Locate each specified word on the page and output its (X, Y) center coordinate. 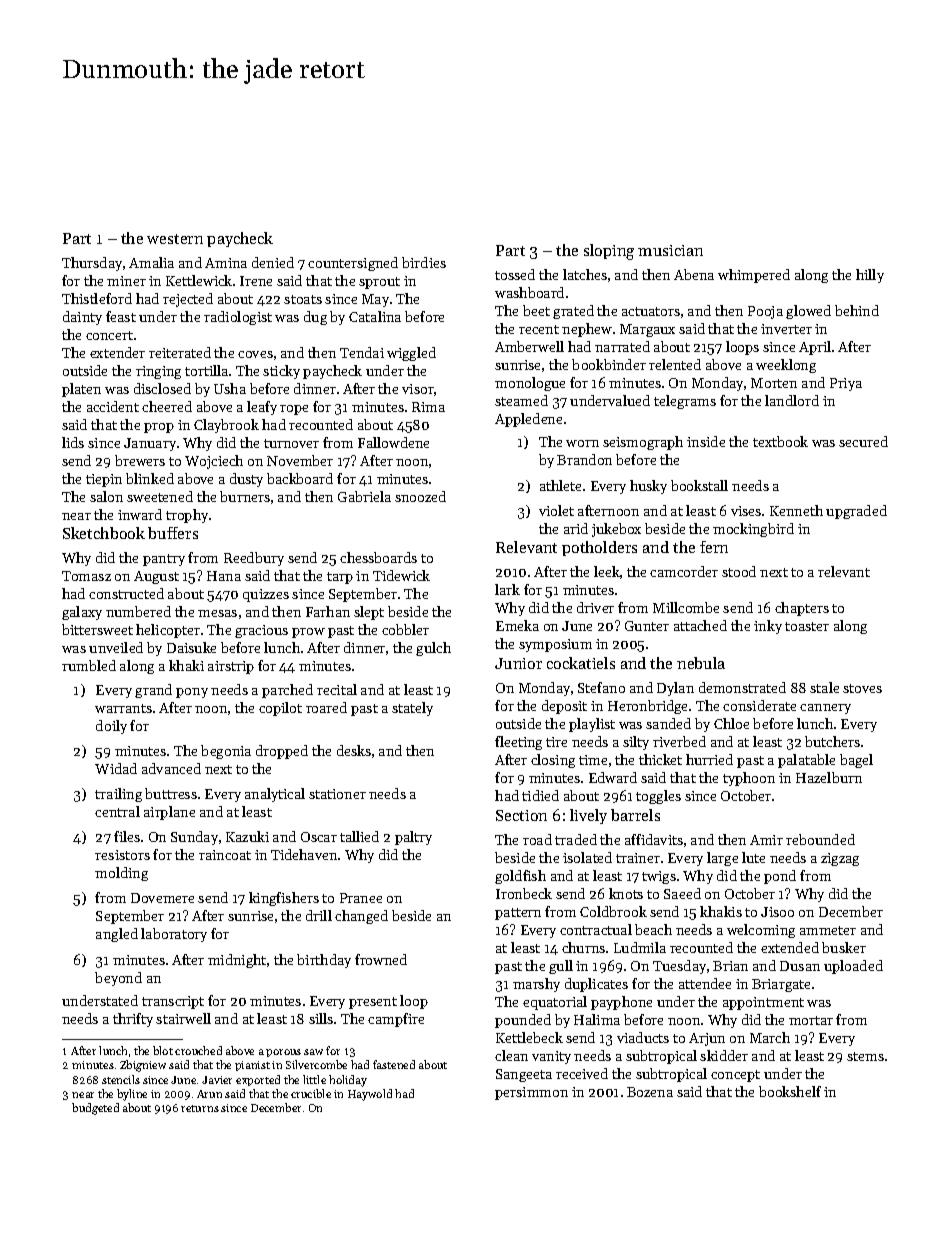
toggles (658, 797)
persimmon (531, 1093)
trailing (118, 795)
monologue (530, 384)
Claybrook (226, 426)
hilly (870, 276)
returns (200, 1108)
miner (126, 281)
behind (857, 310)
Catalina (375, 316)
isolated (587, 857)
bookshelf (790, 1091)
